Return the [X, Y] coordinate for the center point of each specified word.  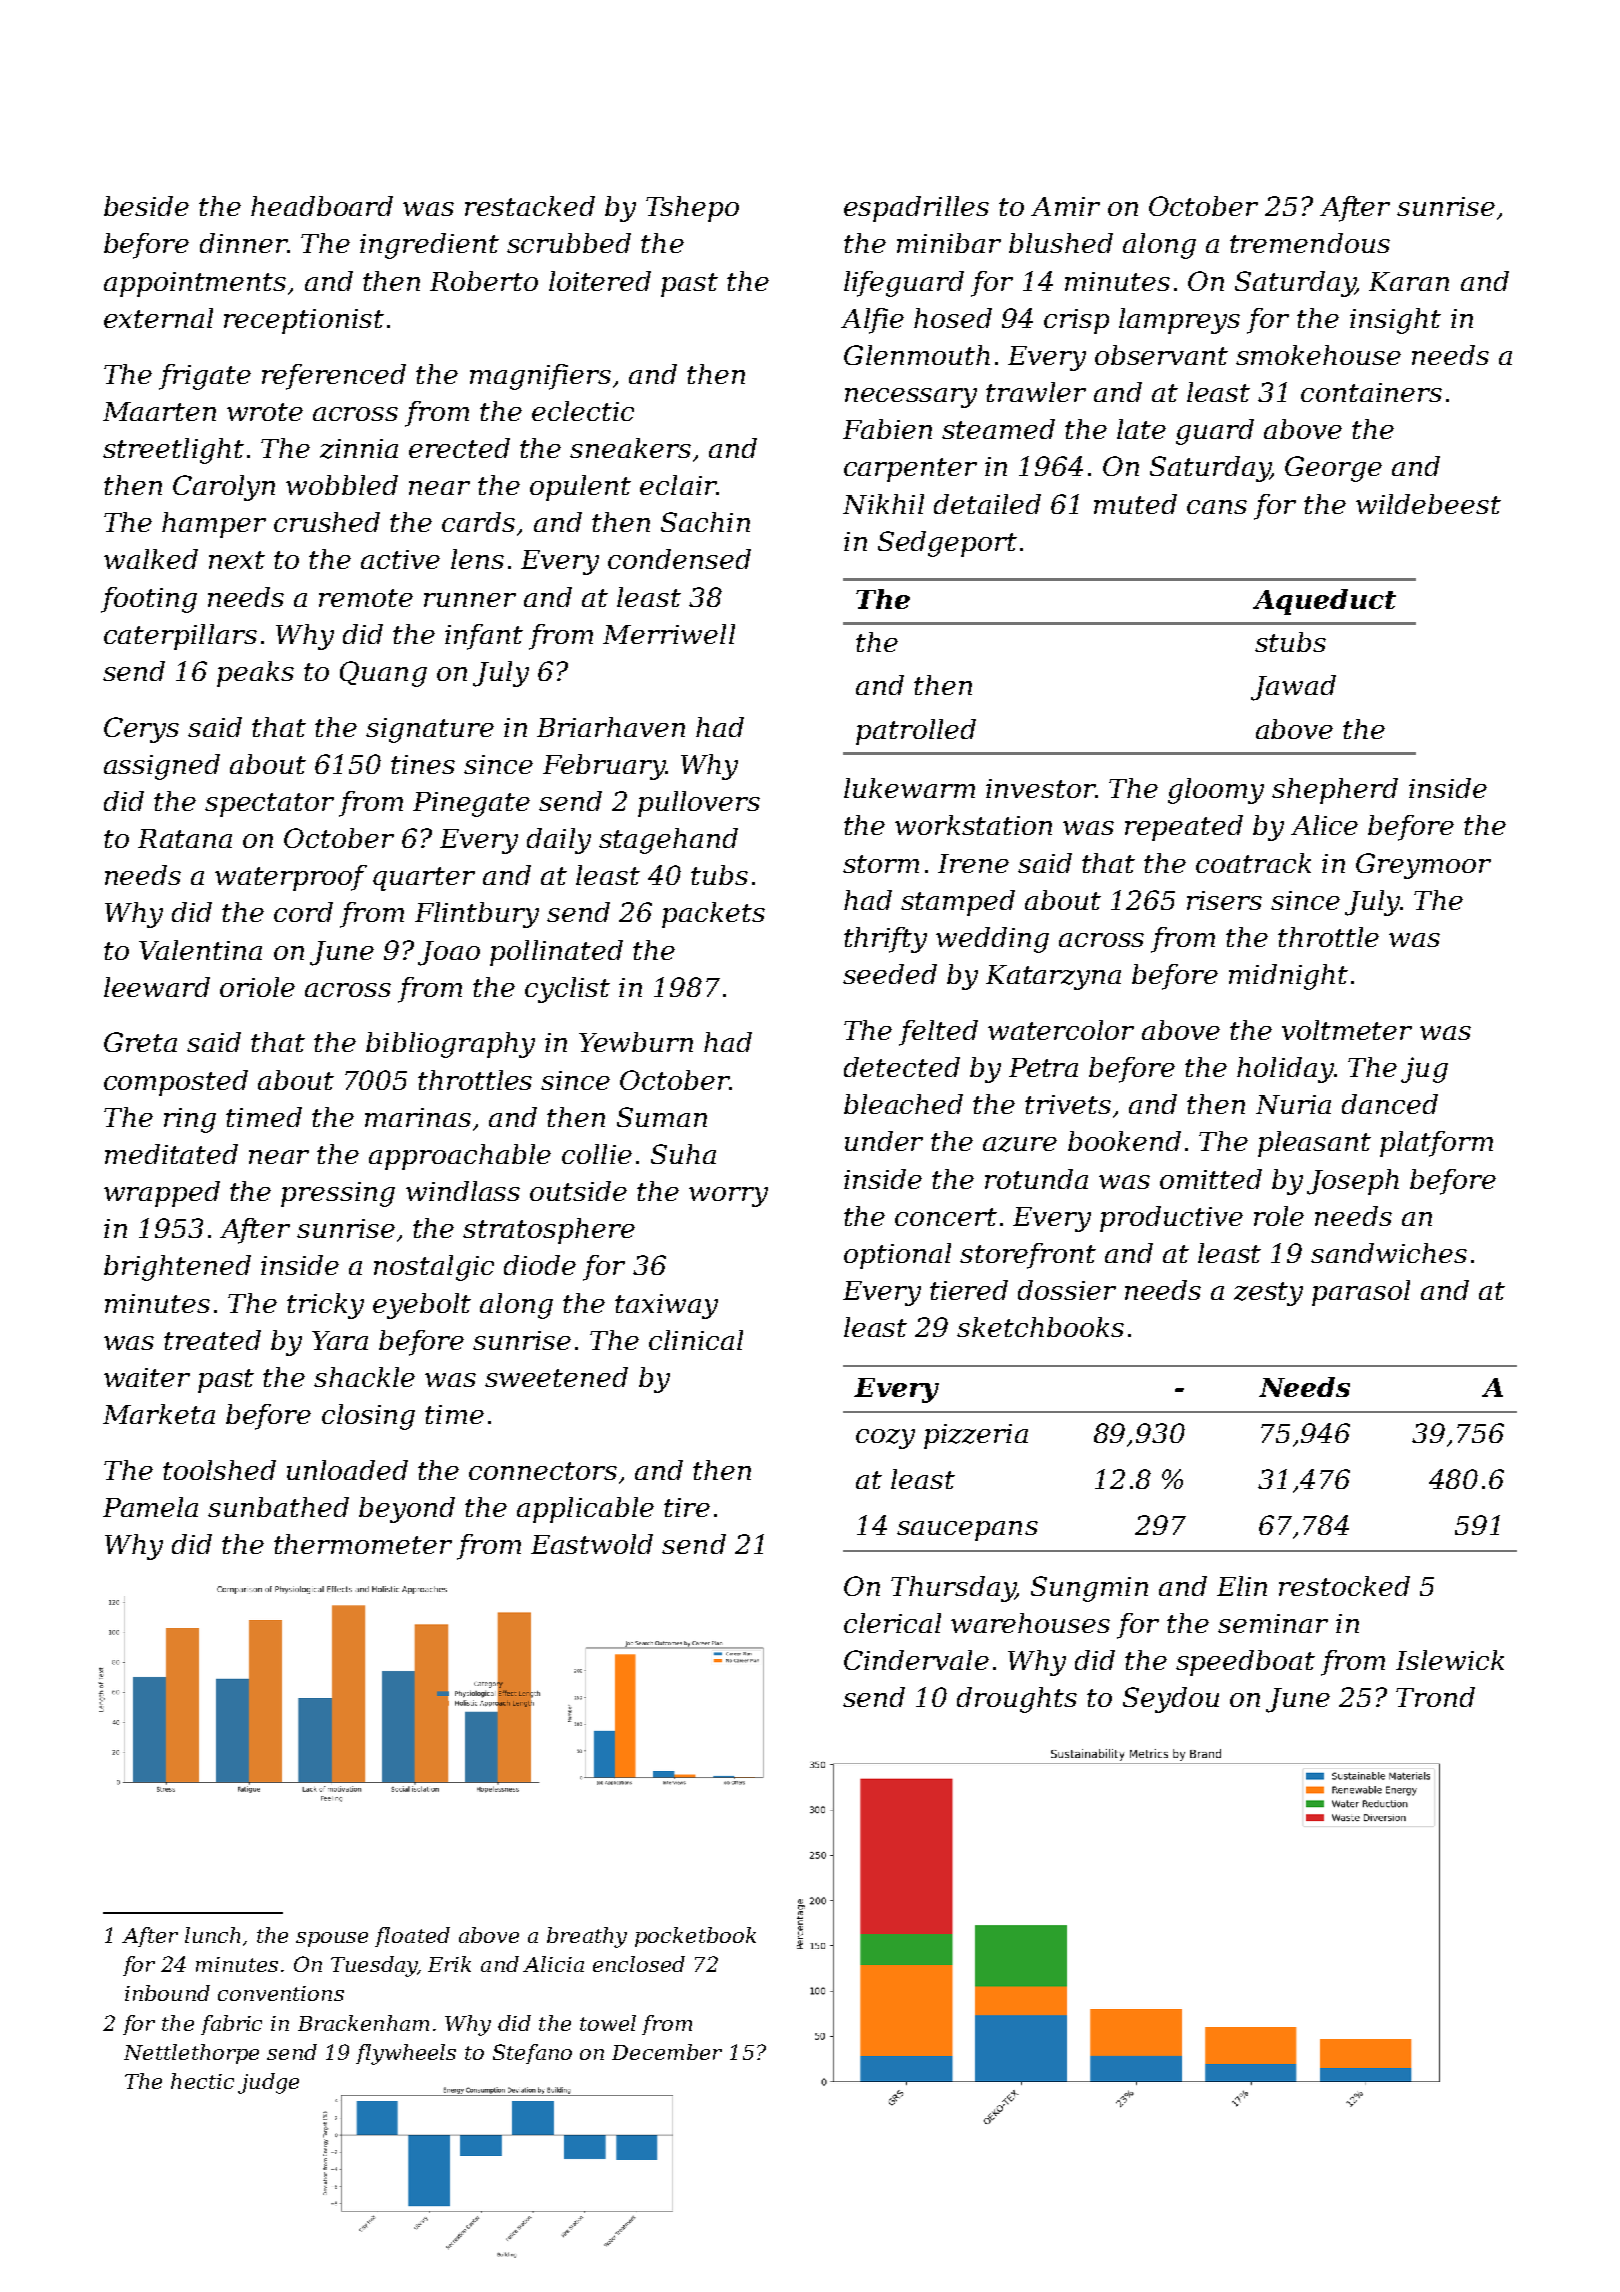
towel [608, 2023]
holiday [1285, 1070]
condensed [679, 559]
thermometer [363, 1544]
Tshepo [692, 209]
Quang [383, 674]
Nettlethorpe [191, 2054]
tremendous [1310, 243]
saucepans [967, 1531]
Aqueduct [1324, 602]
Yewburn [636, 1042]
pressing [338, 1194]
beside [146, 206]
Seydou [1171, 1700]
